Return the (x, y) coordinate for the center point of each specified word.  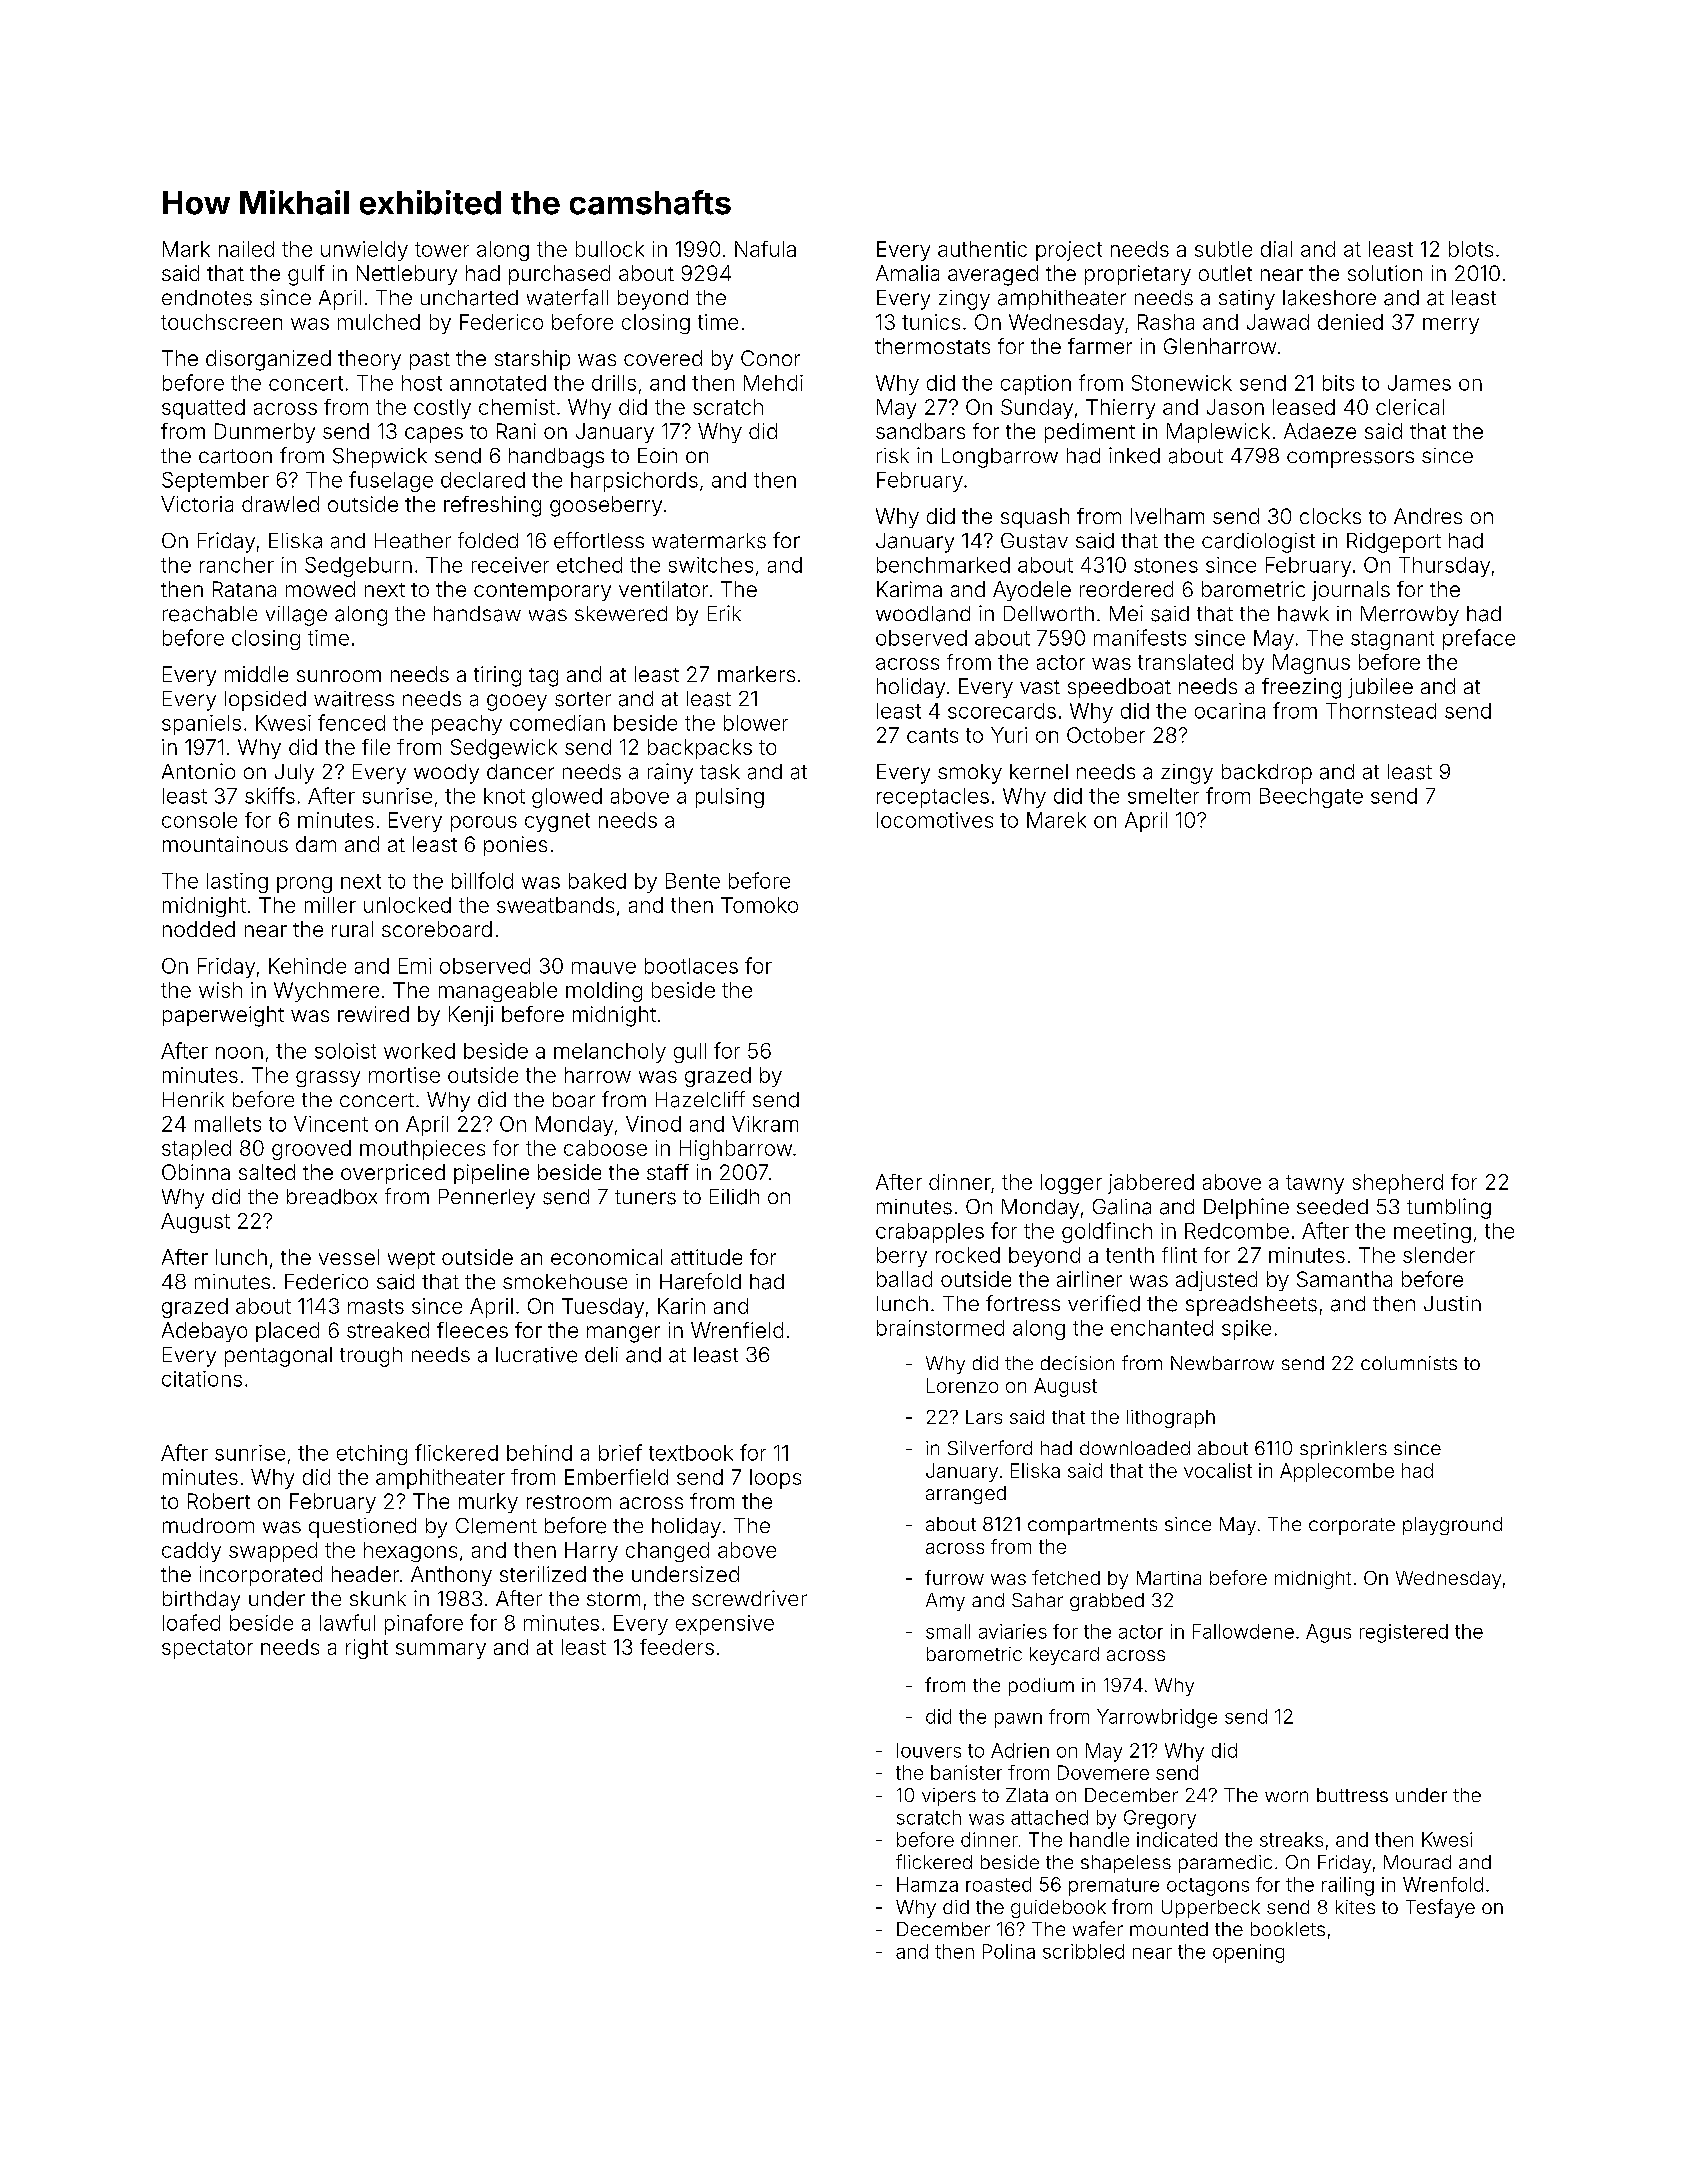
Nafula (765, 249)
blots (1471, 249)
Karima (909, 589)
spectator (207, 1649)
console (199, 820)
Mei (1126, 613)
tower (442, 249)
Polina (1009, 1951)
